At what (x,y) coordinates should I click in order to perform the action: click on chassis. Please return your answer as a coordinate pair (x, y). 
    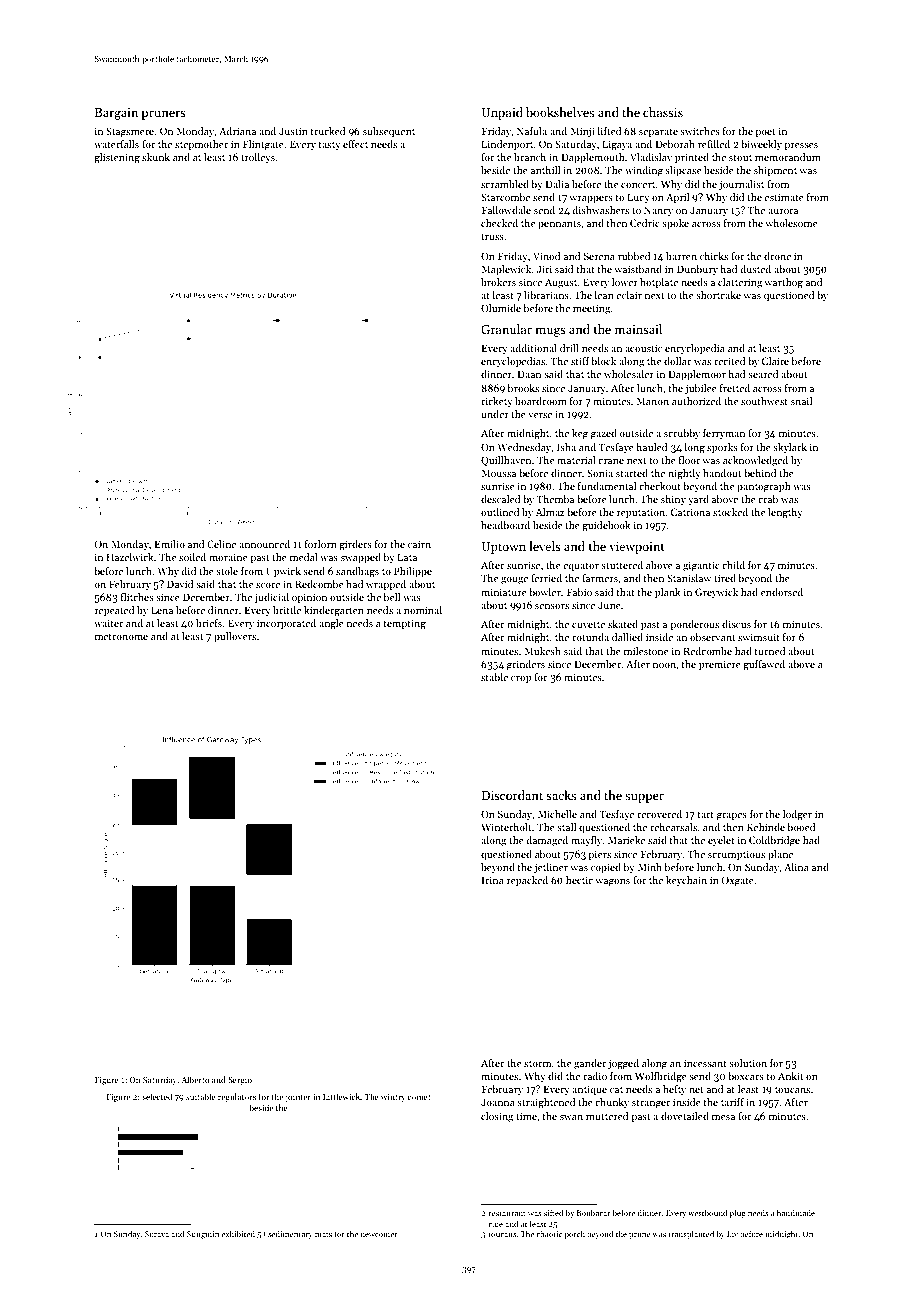
    Looking at the image, I should click on (663, 112).
